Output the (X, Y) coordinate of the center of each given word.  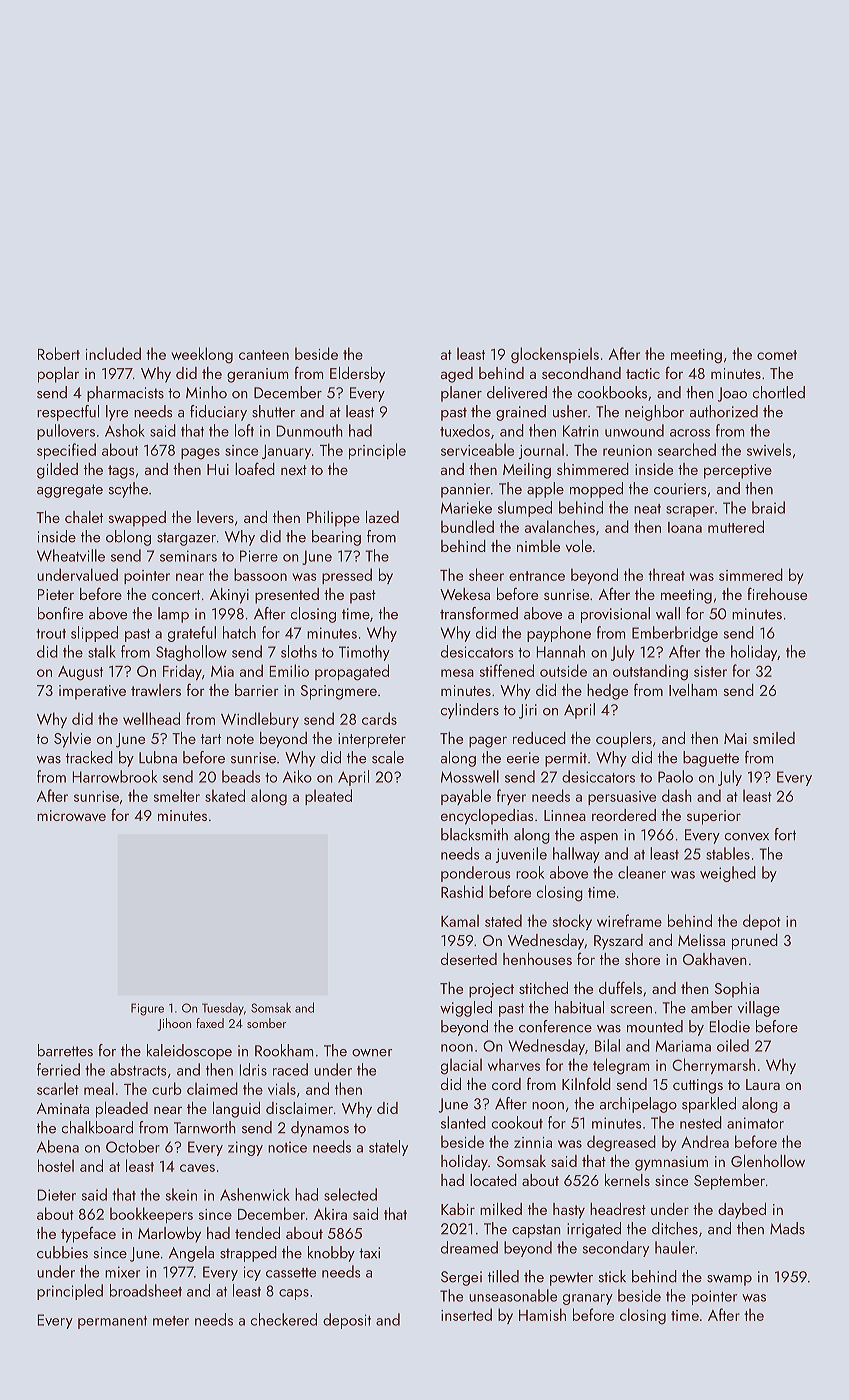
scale (388, 757)
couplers (624, 740)
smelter (177, 795)
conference (555, 1026)
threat (666, 574)
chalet (84, 517)
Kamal (460, 920)
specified (66, 451)
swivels (769, 449)
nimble (538, 546)
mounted (655, 1026)
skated (225, 795)
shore (642, 959)
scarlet (58, 1088)
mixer (122, 1272)
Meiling (527, 471)
